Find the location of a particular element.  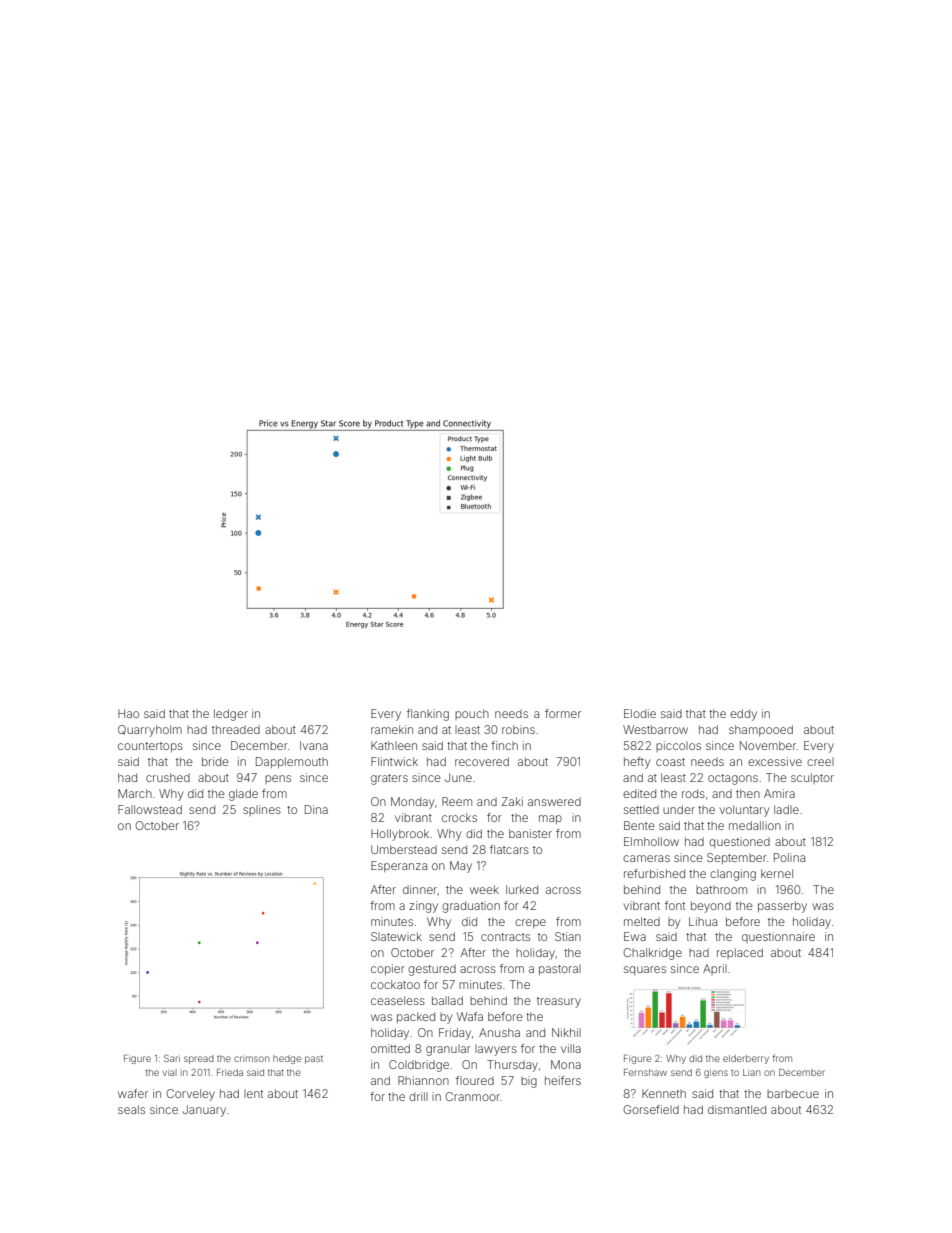

kernel is located at coordinates (777, 873).
